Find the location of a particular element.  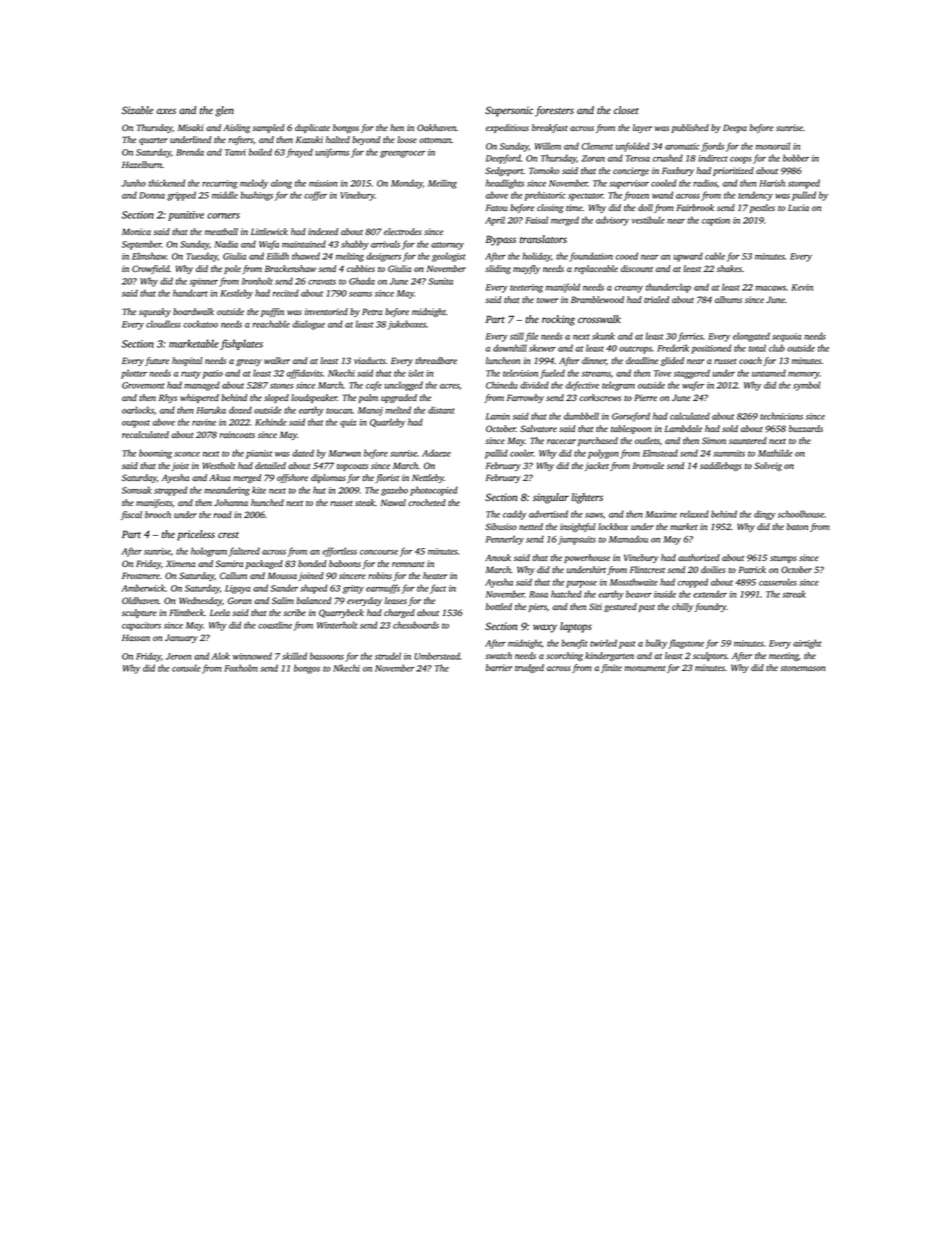

boiled is located at coordinates (260, 152).
